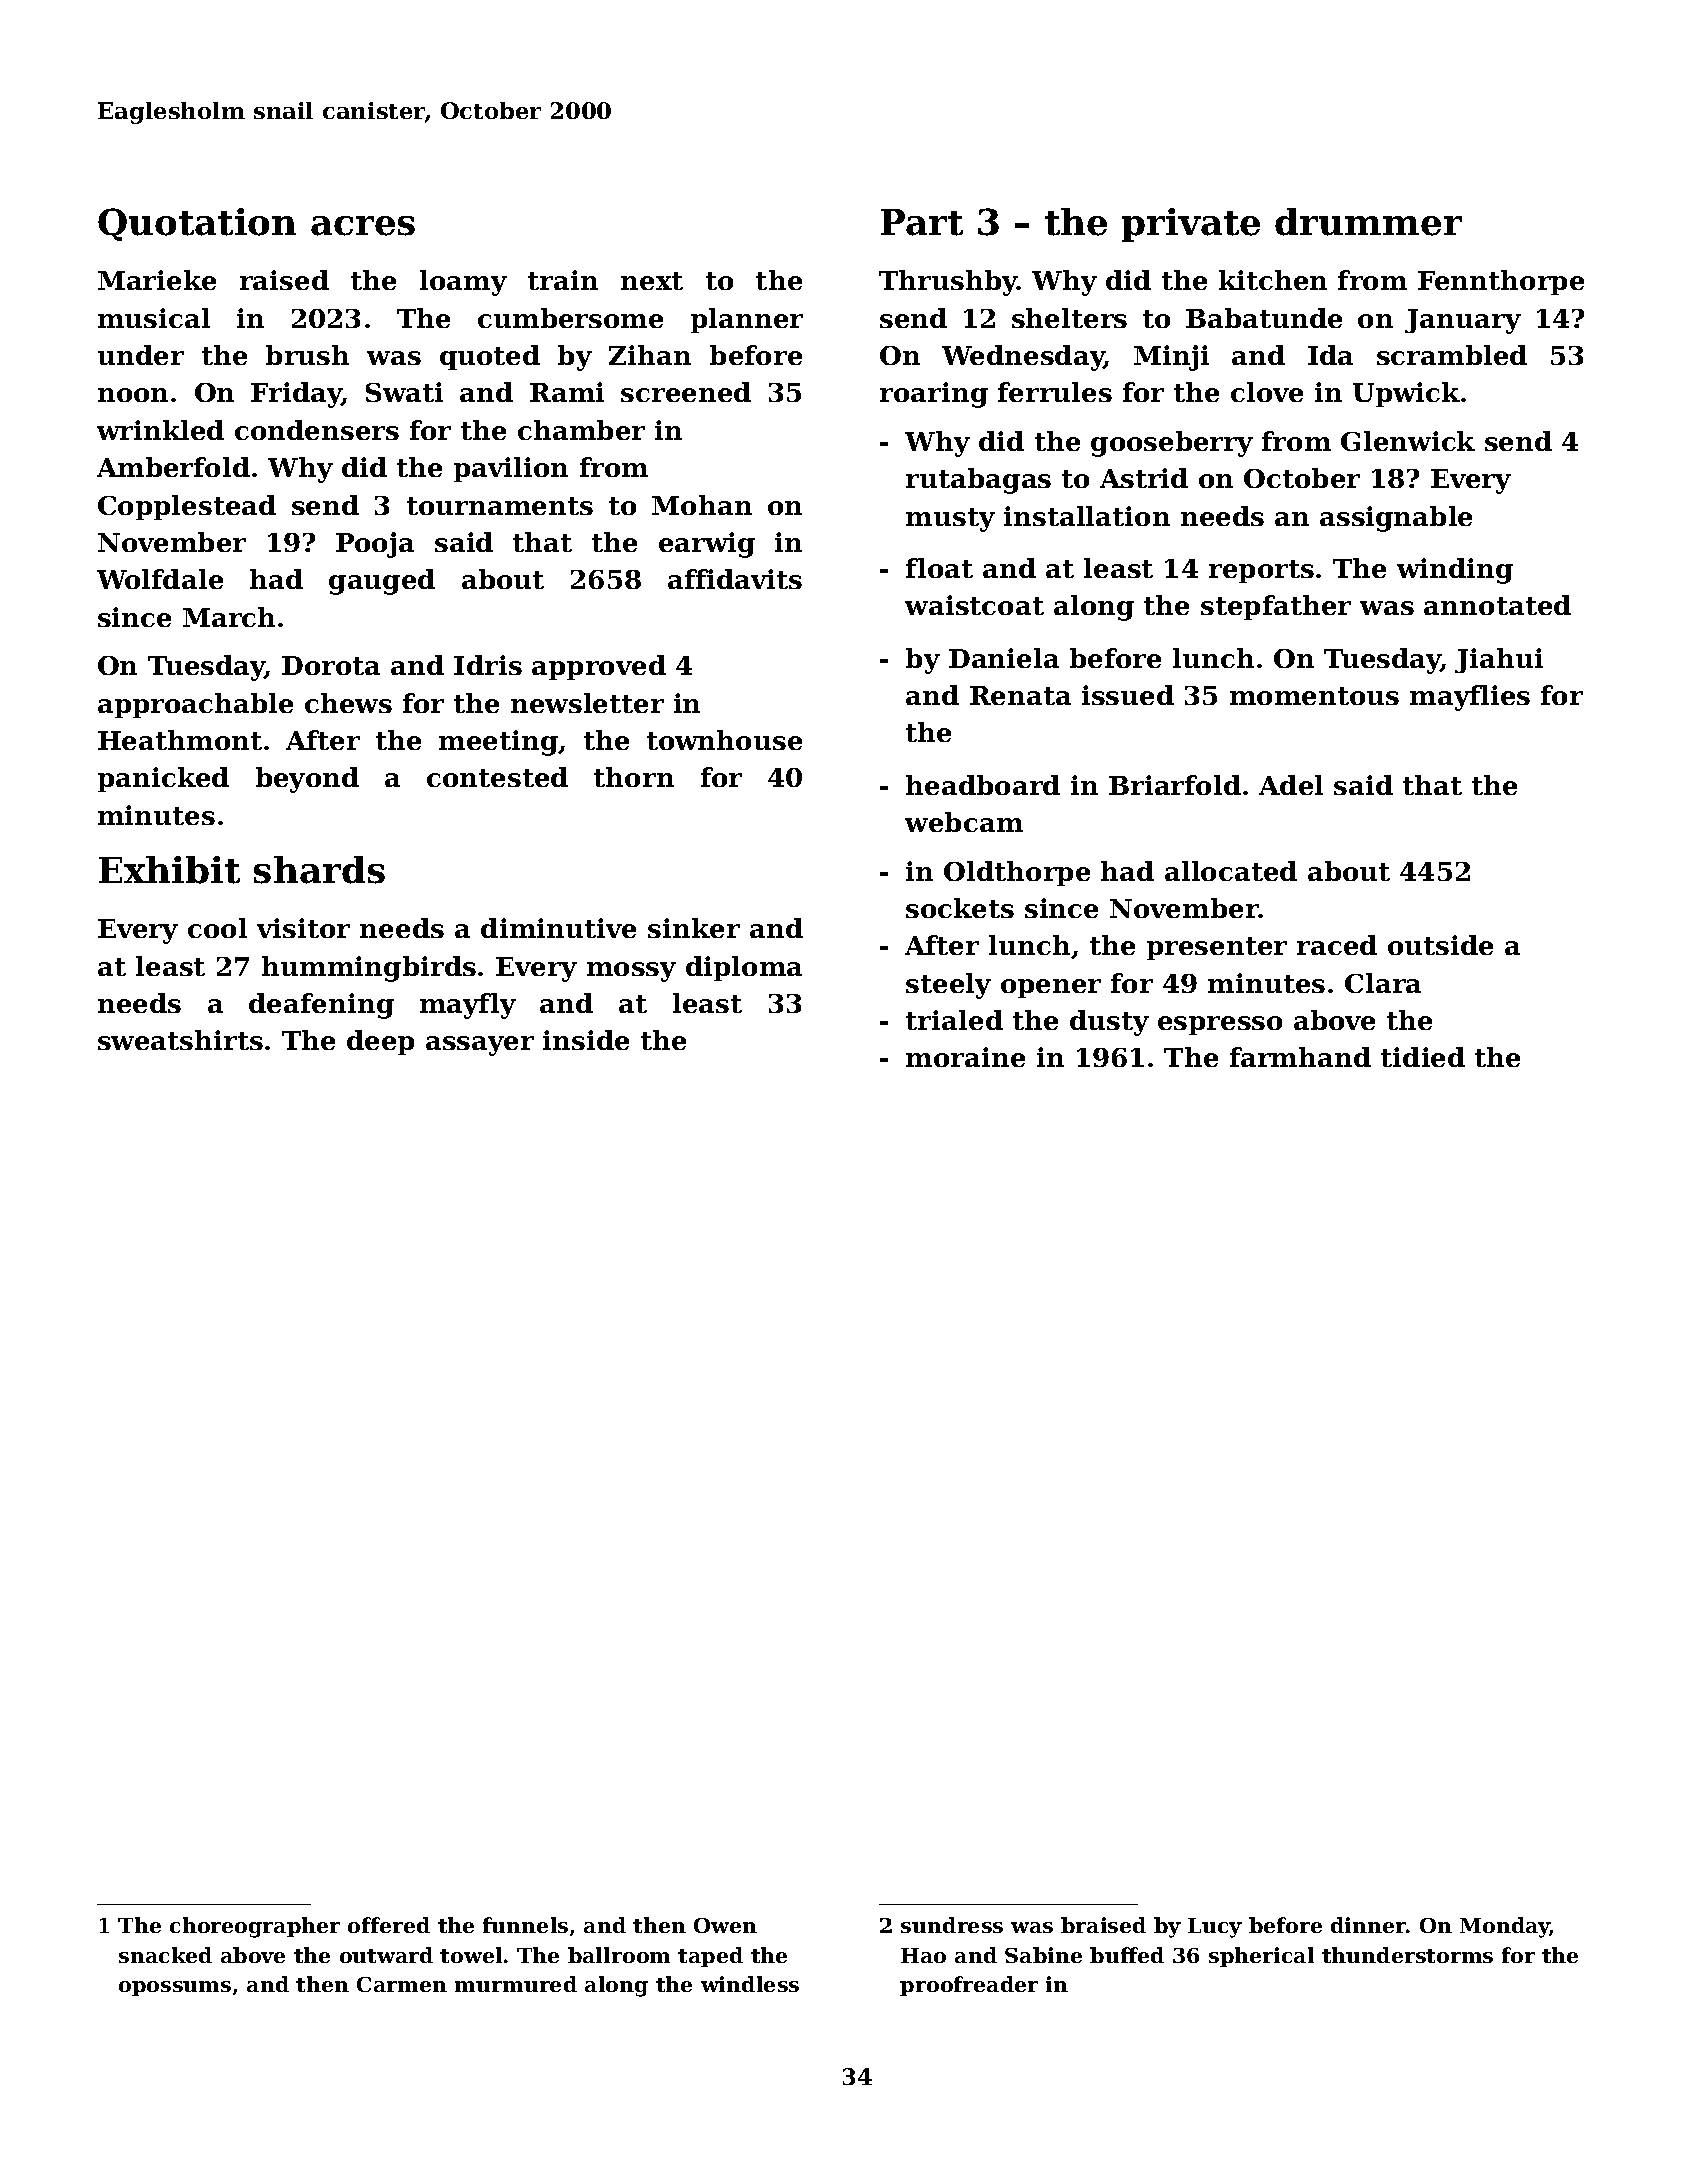 This screenshot has width=1683, height=2178. Describe the element at coordinates (1300, 1057) in the screenshot. I see `farmhand` at that location.
